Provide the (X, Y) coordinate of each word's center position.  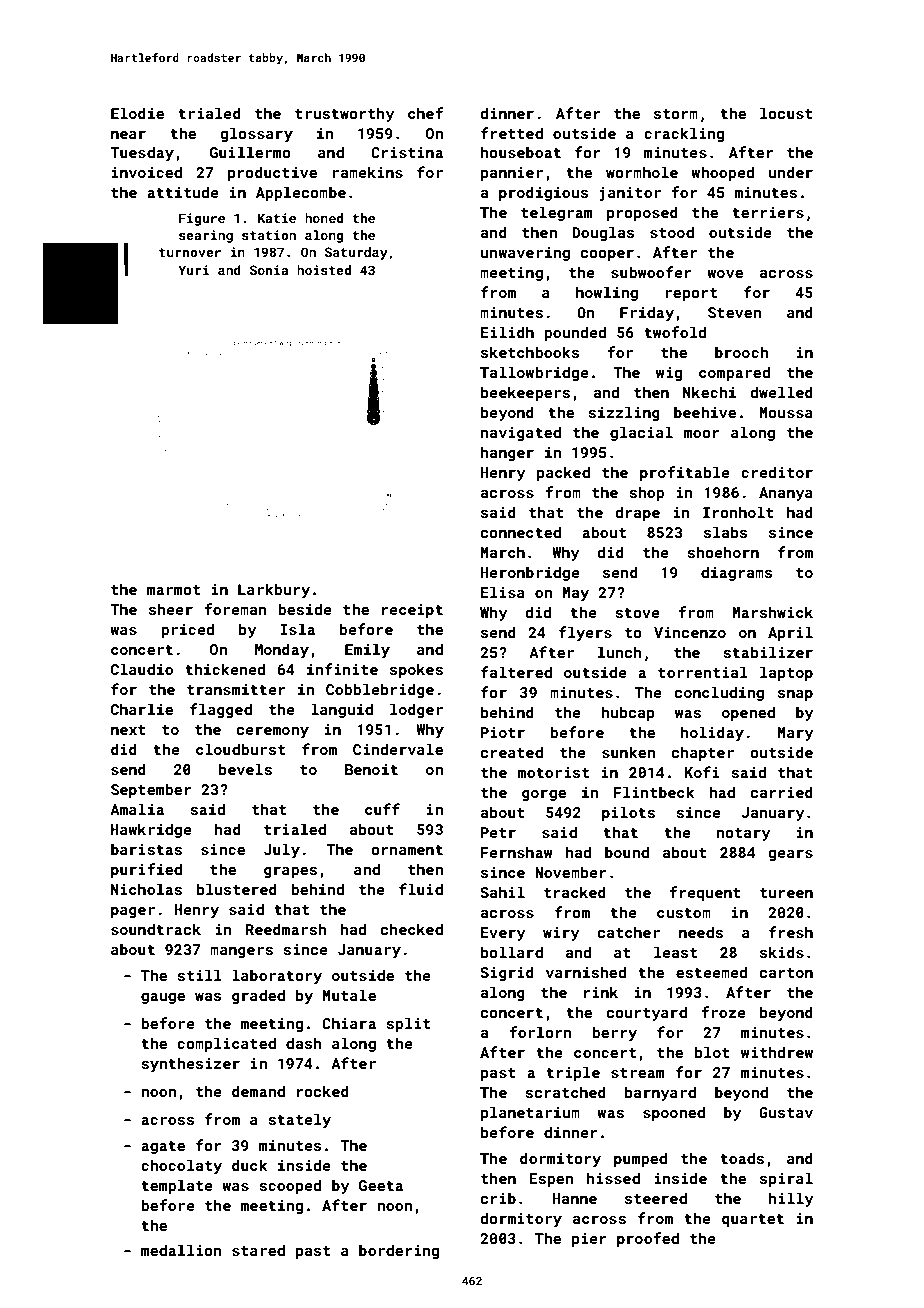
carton (786, 973)
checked (412, 929)
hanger (507, 453)
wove (725, 274)
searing (206, 236)
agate (163, 1147)
